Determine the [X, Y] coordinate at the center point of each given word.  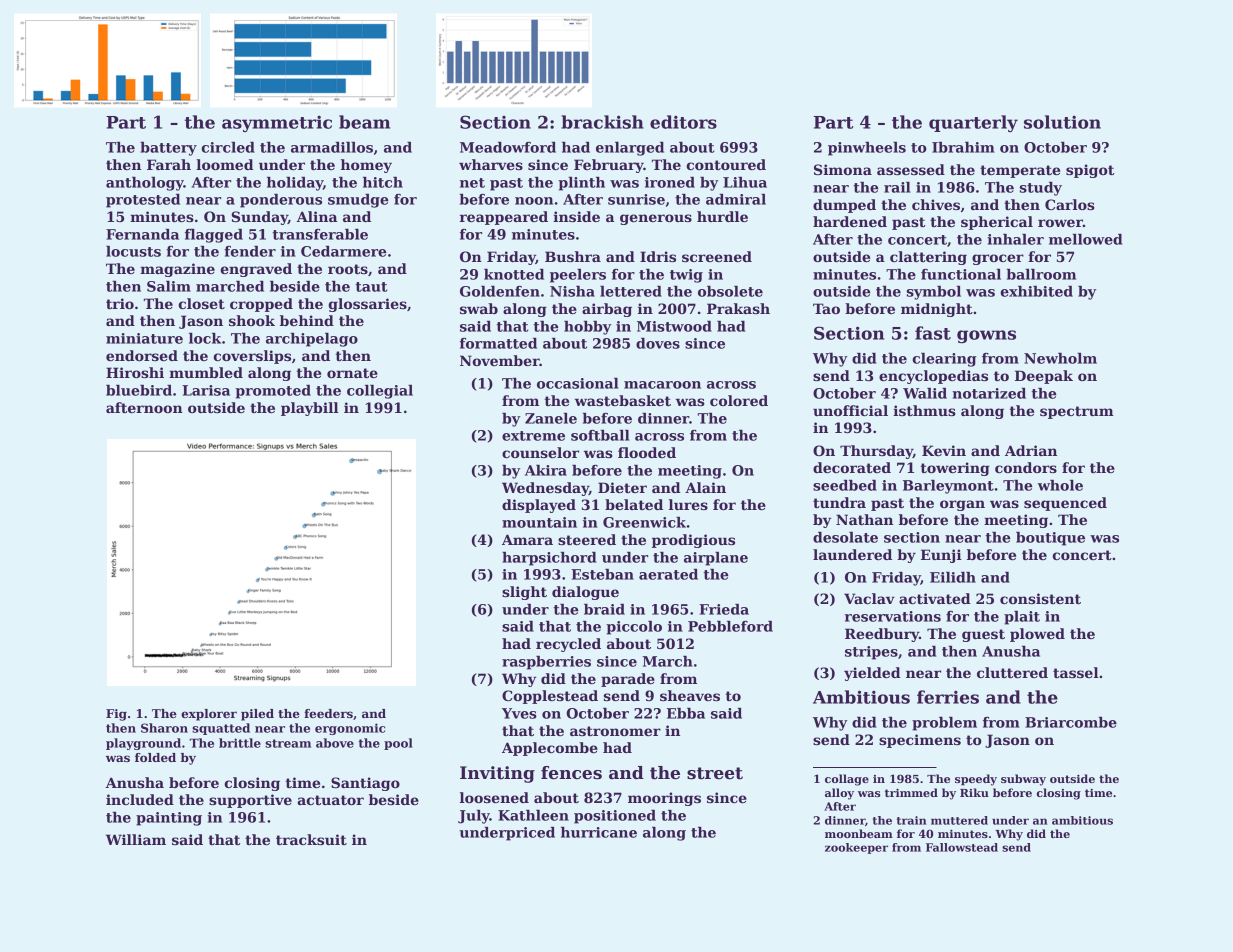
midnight [937, 310]
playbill [310, 409]
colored [739, 400]
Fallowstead [962, 847]
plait [1022, 618]
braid [604, 609]
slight [524, 593]
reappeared [504, 218]
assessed [911, 169]
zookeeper [856, 848]
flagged [214, 236]
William [136, 839]
